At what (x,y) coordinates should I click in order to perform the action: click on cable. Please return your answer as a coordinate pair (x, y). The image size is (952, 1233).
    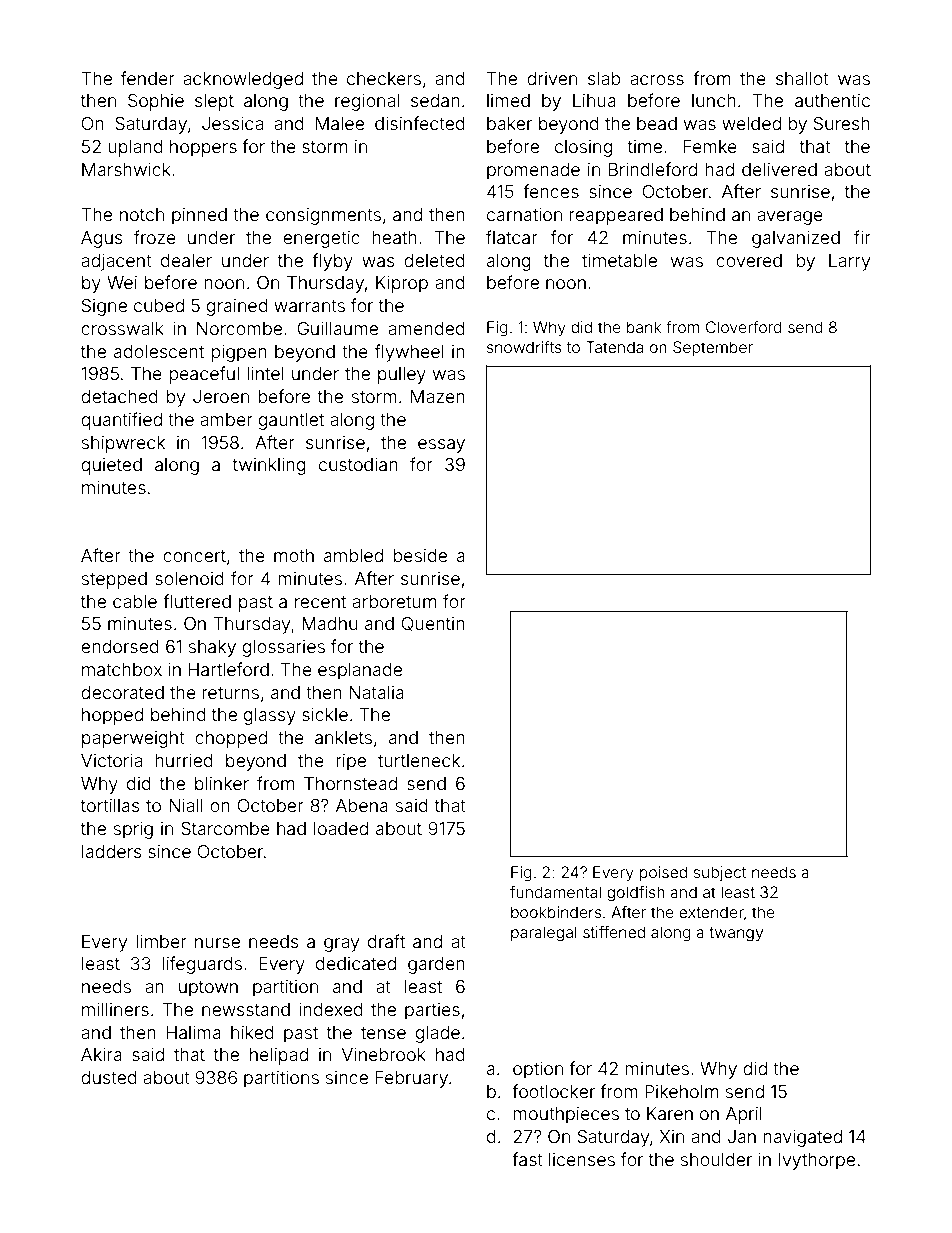
    Looking at the image, I should click on (135, 601).
